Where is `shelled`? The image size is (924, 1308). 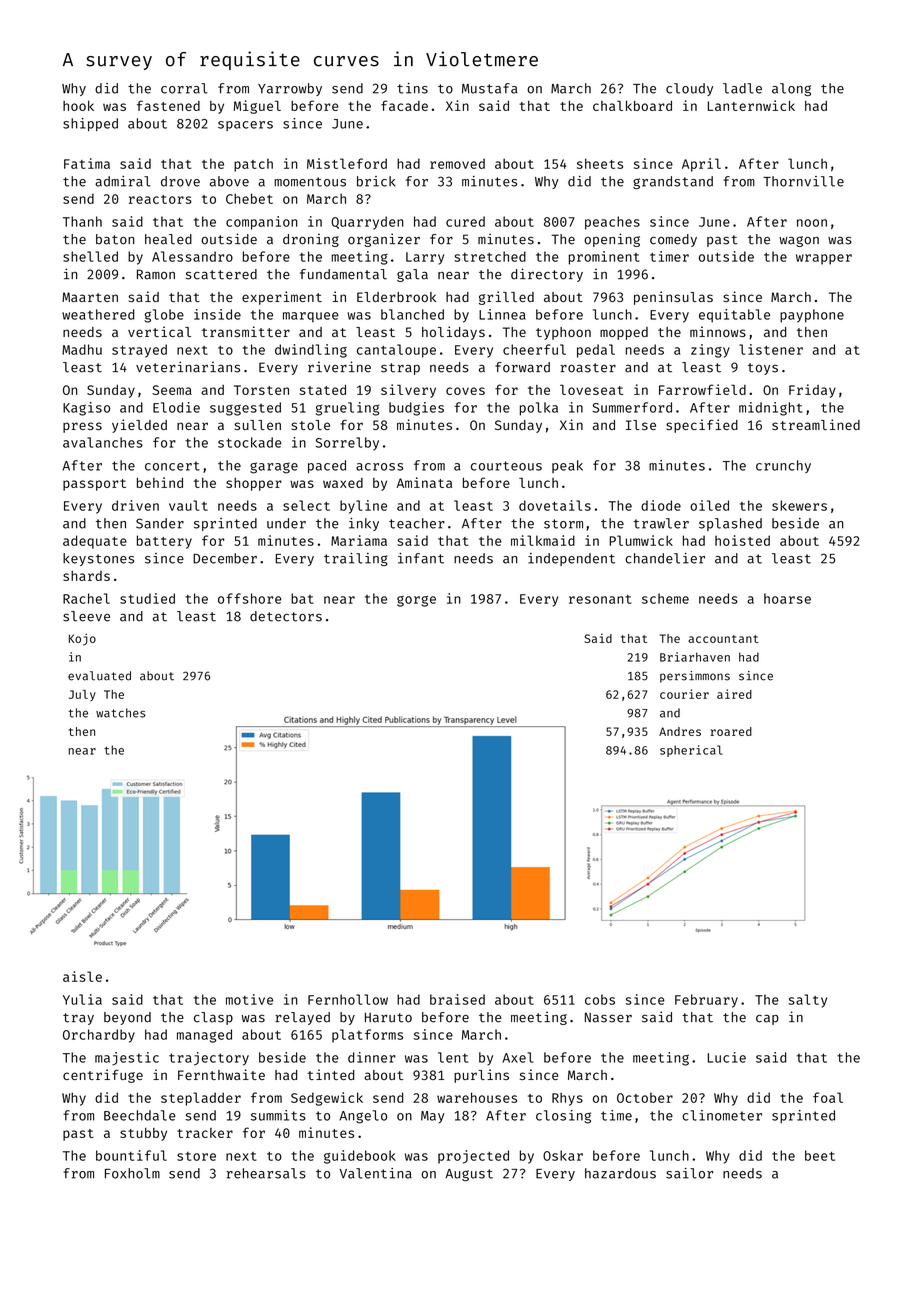 shelled is located at coordinates (90, 256).
